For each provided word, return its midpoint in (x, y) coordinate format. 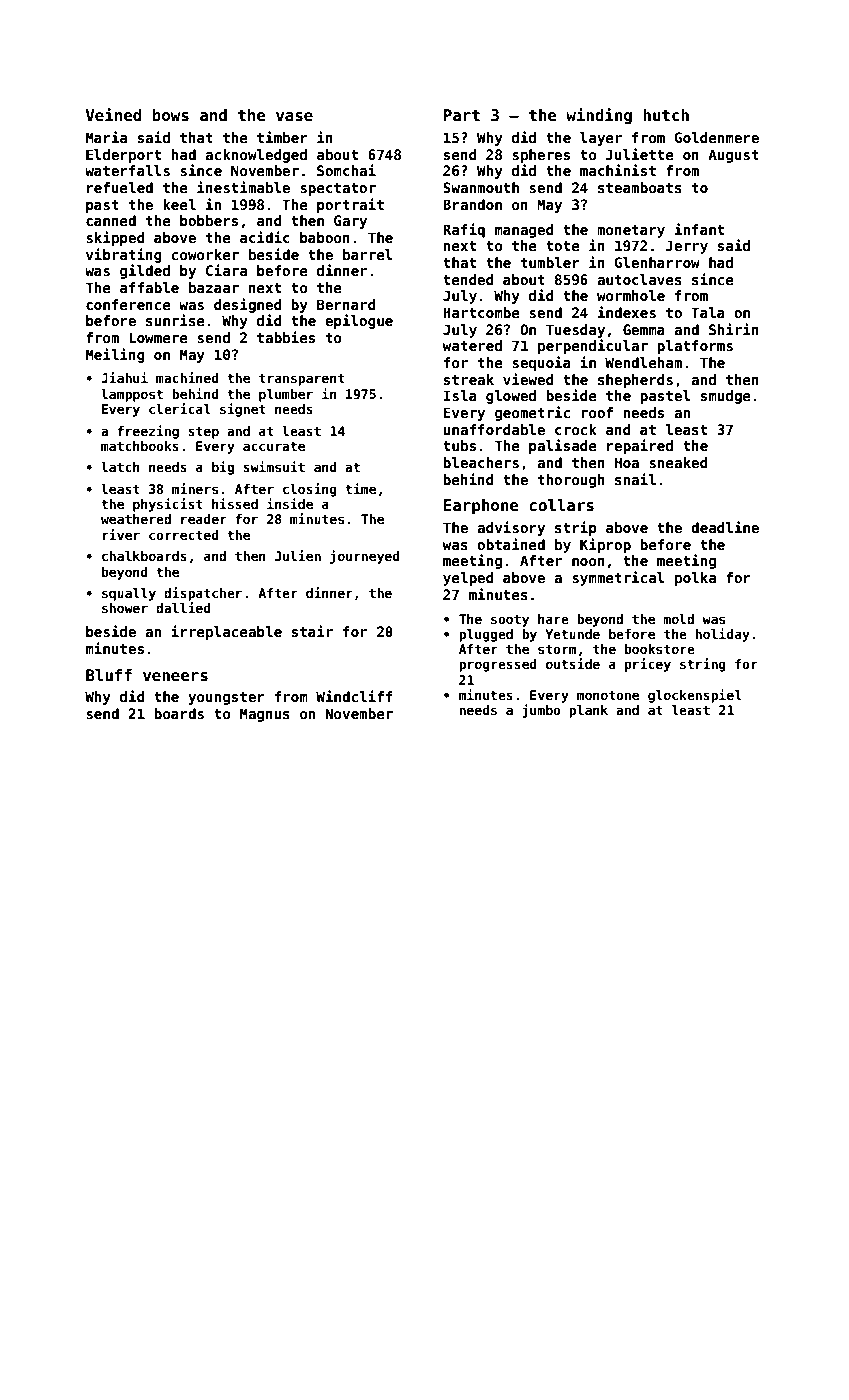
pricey (648, 665)
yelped (468, 579)
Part (462, 115)
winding (599, 116)
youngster (226, 698)
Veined (113, 115)
